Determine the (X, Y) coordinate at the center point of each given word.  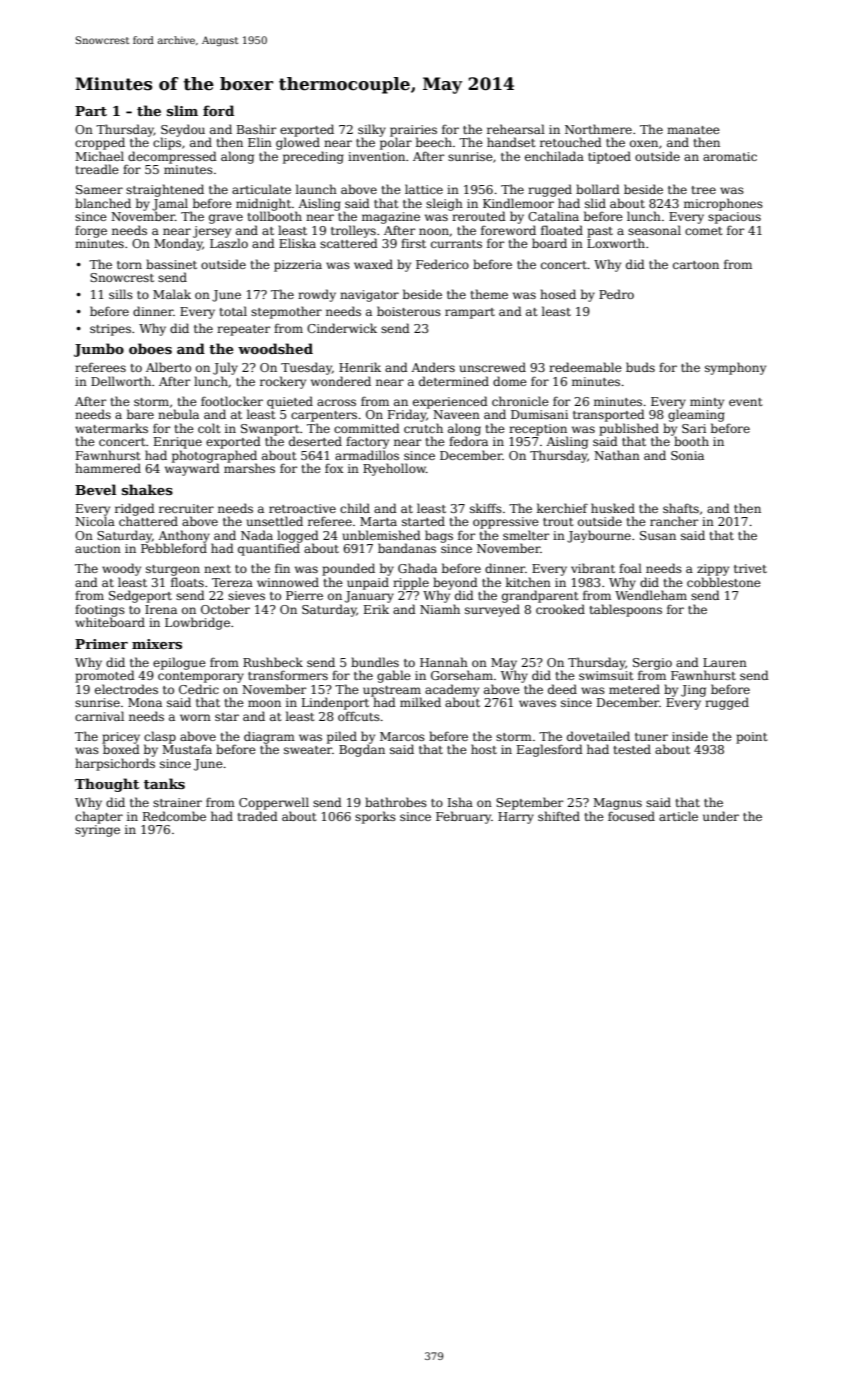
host (484, 749)
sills (121, 294)
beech (434, 142)
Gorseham (462, 675)
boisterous (409, 311)
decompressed (172, 157)
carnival (99, 716)
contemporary (201, 677)
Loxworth (616, 243)
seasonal (654, 230)
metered (634, 689)
